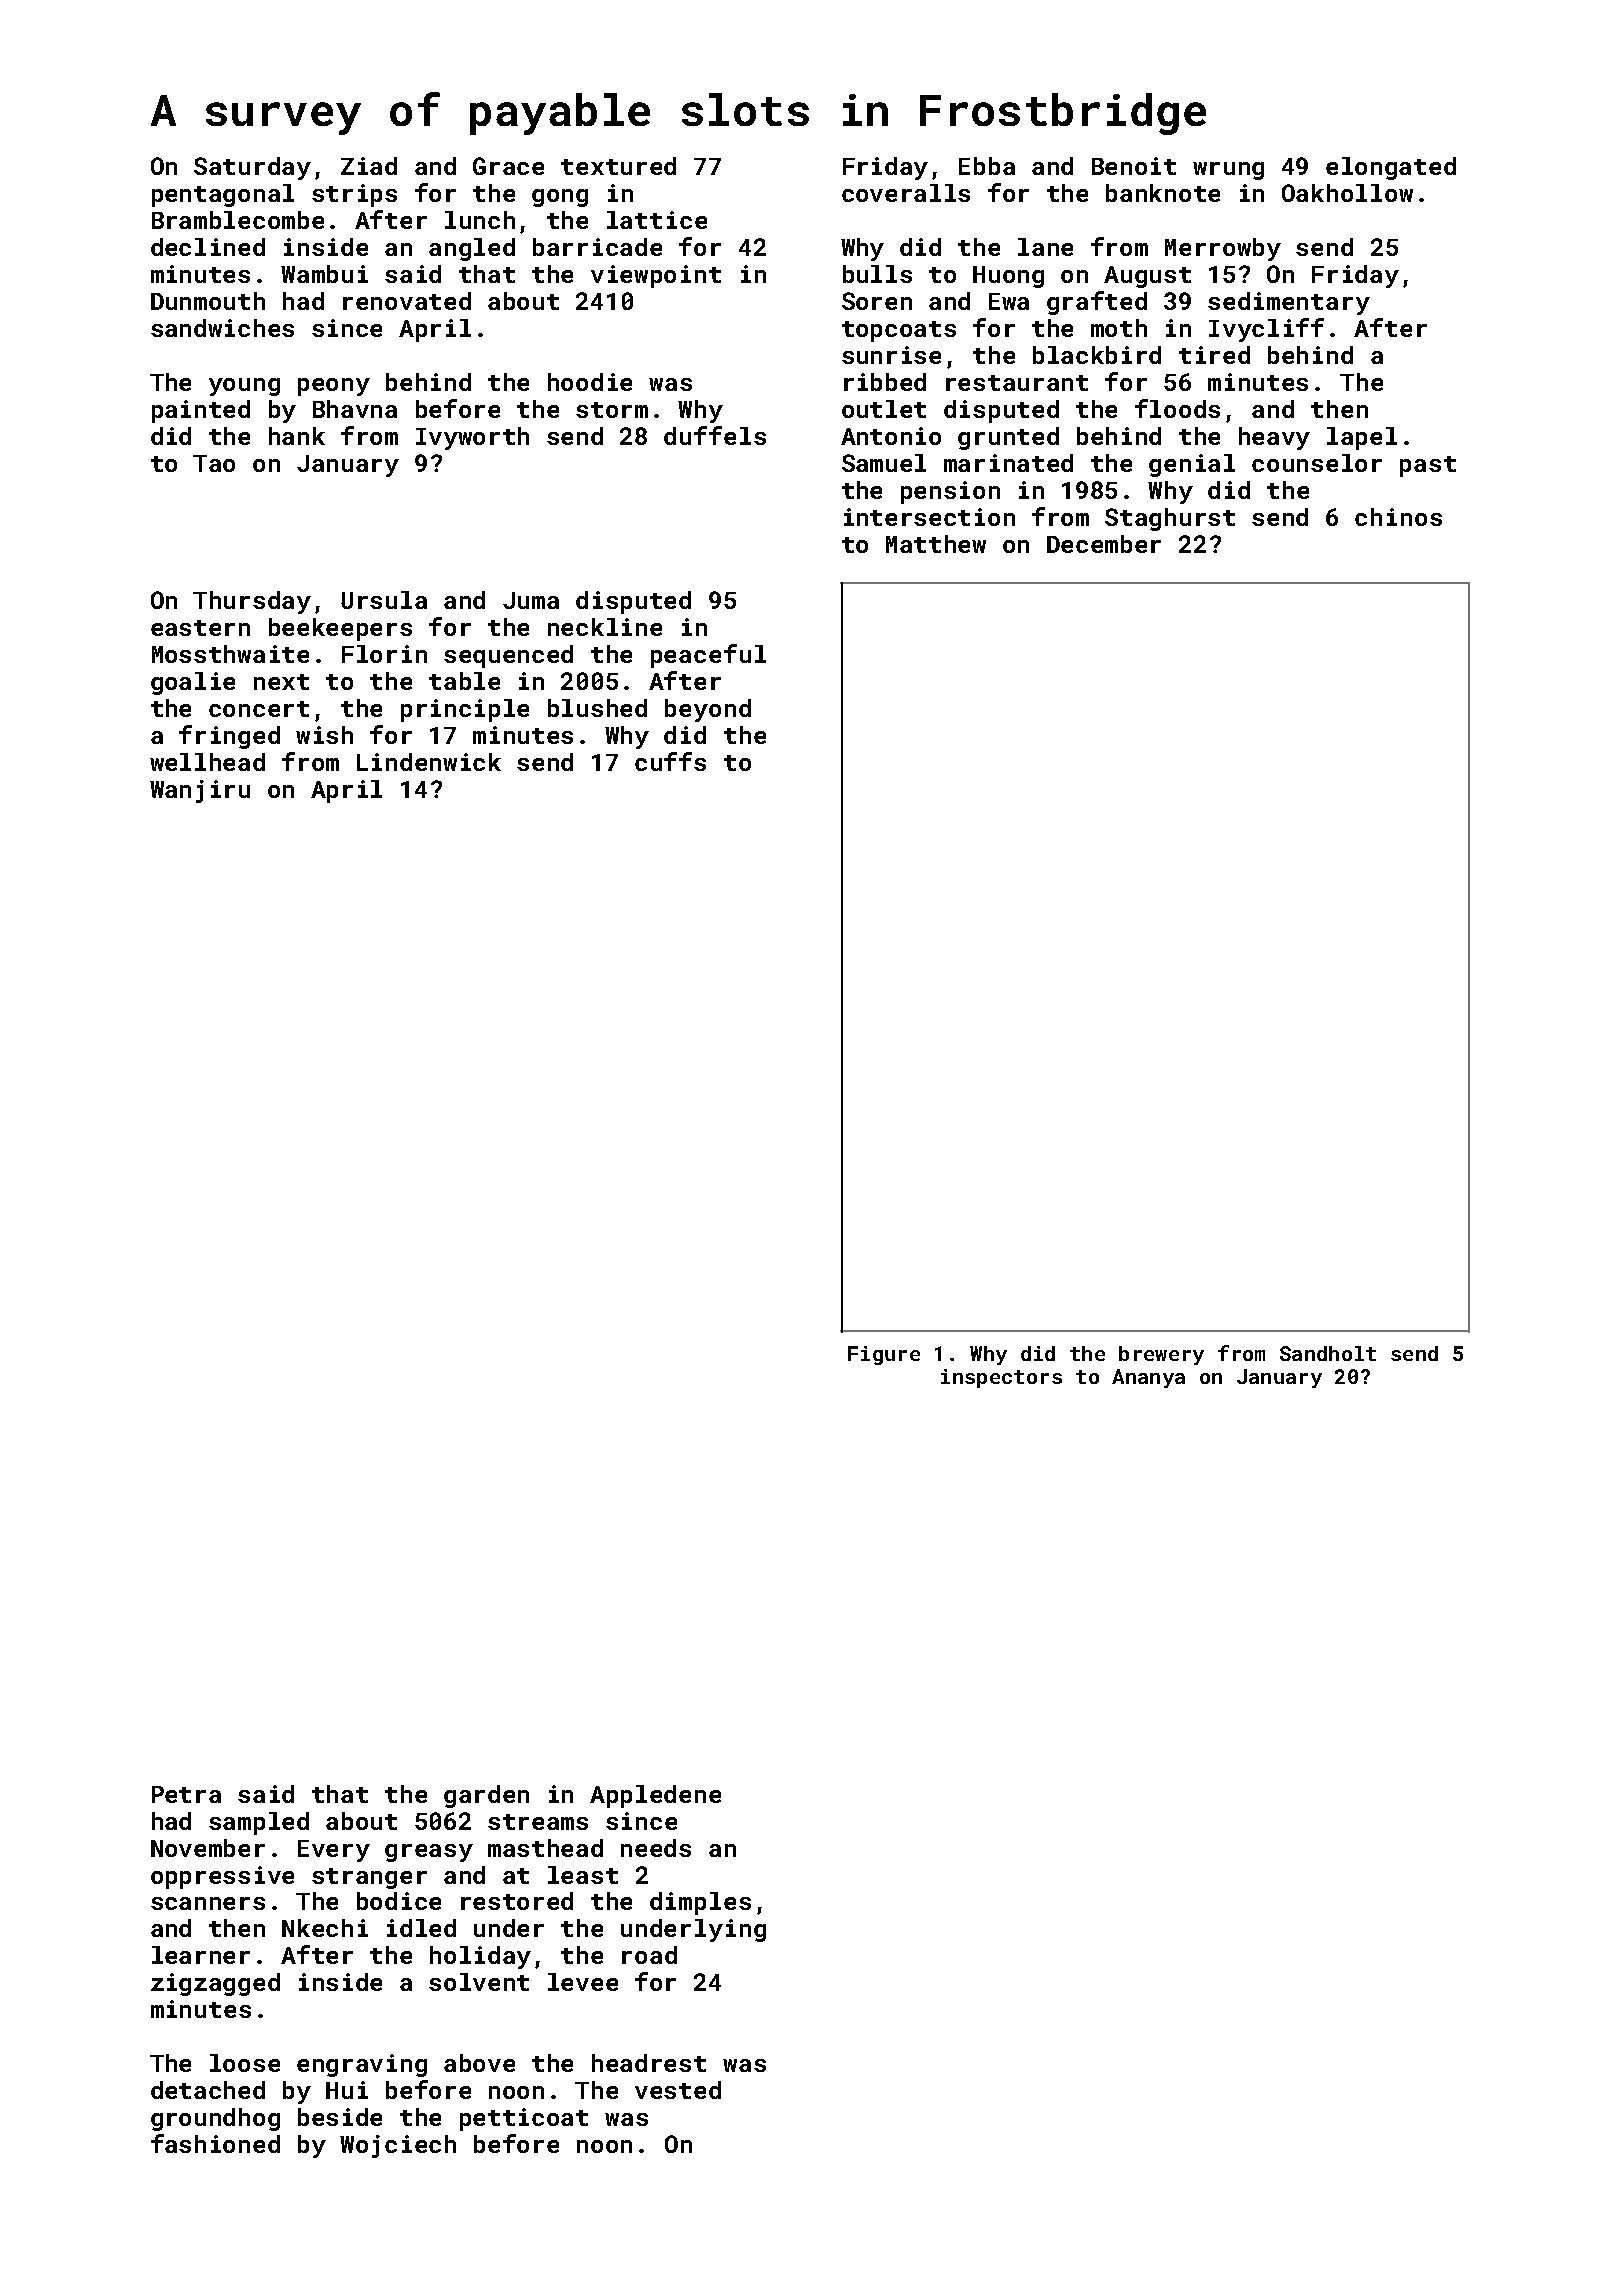 This screenshot has width=1620, height=2292. I want to click on Merrowby, so click(1223, 249).
